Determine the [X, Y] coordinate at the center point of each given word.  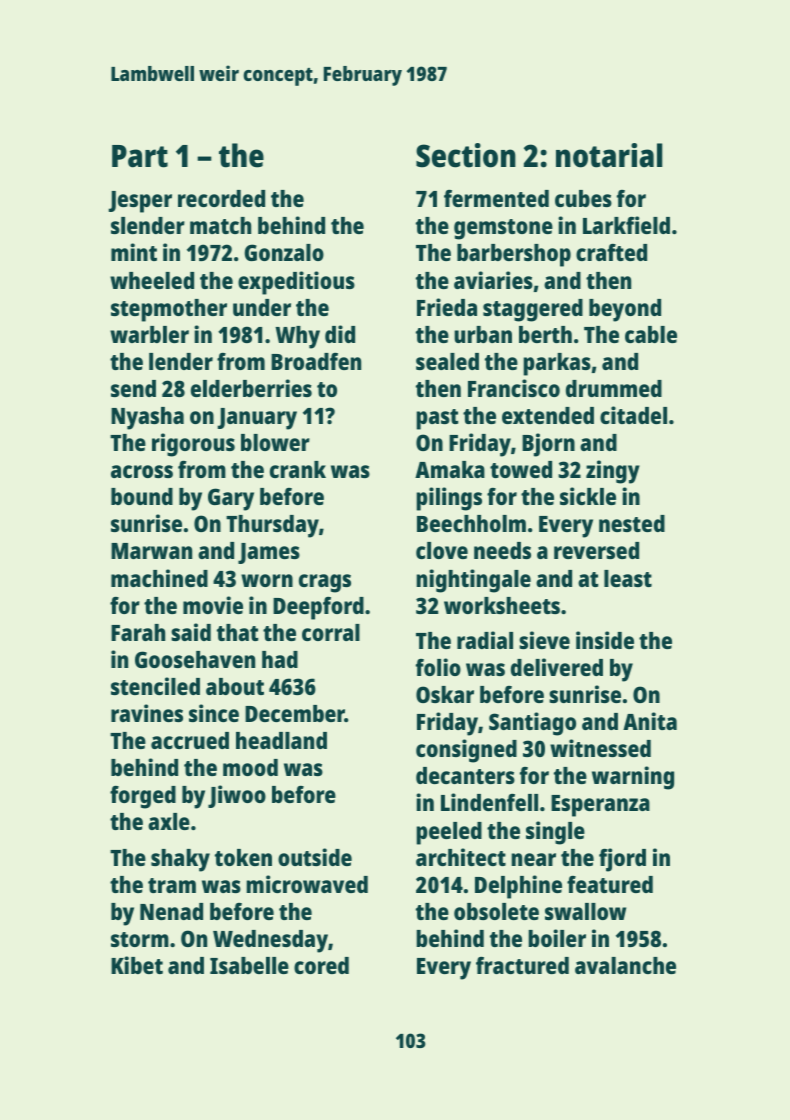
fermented [496, 198]
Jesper [140, 202]
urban [483, 334]
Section [466, 155]
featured [610, 884]
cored [321, 965]
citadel [633, 415]
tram [172, 885]
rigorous [193, 445]
